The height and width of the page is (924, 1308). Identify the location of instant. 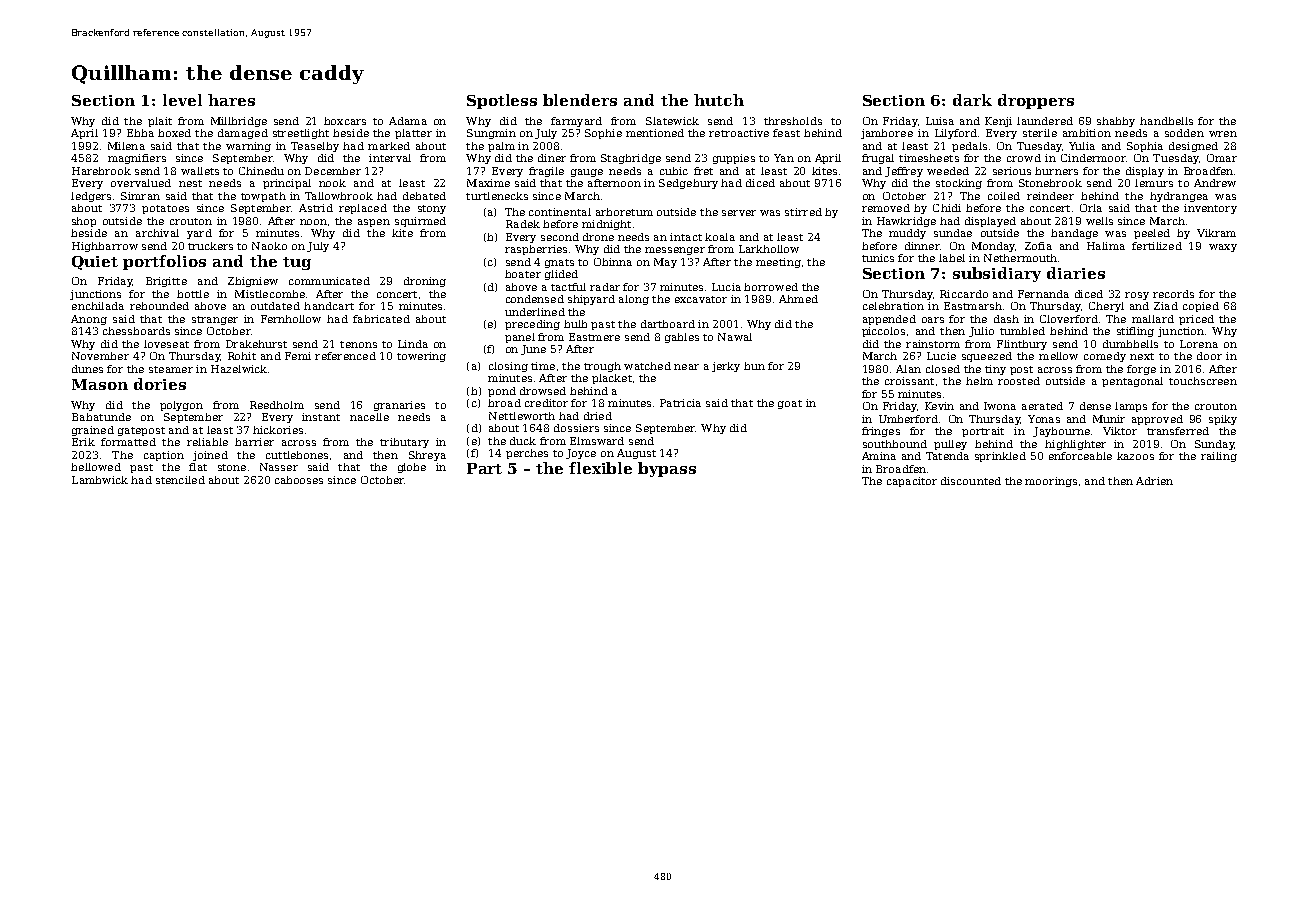
(321, 417).
